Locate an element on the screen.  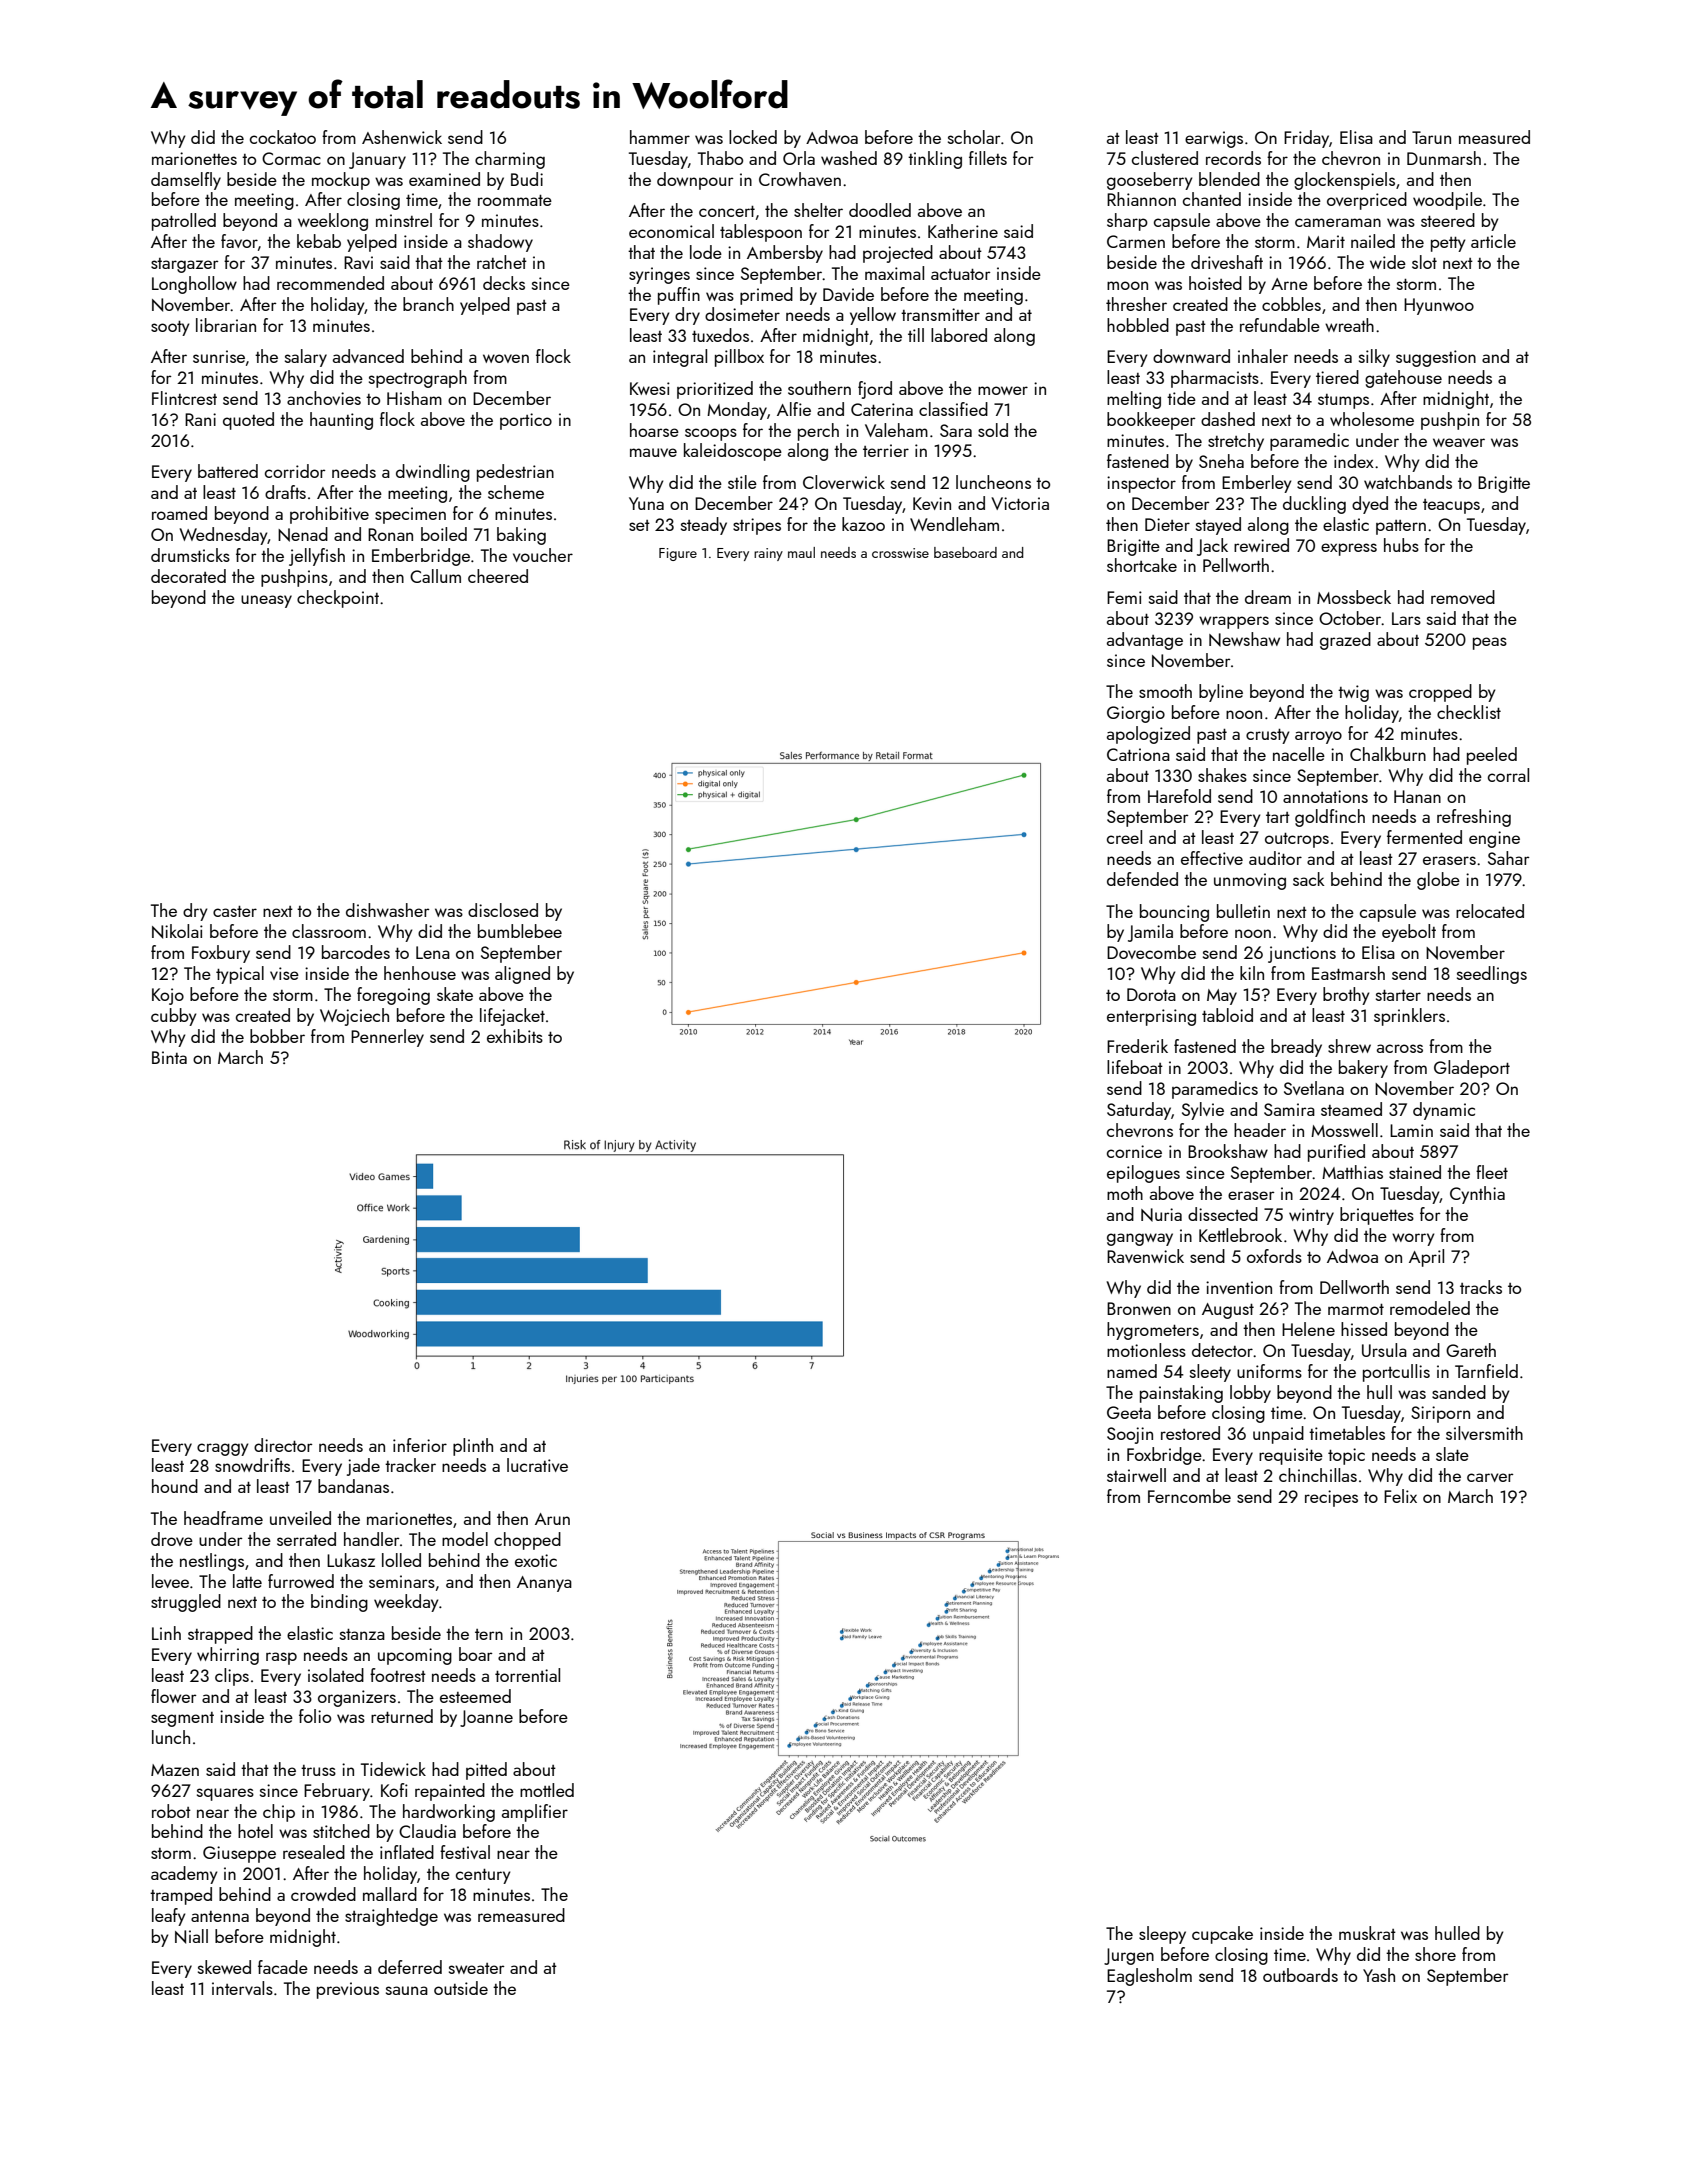
caster is located at coordinates (235, 911).
